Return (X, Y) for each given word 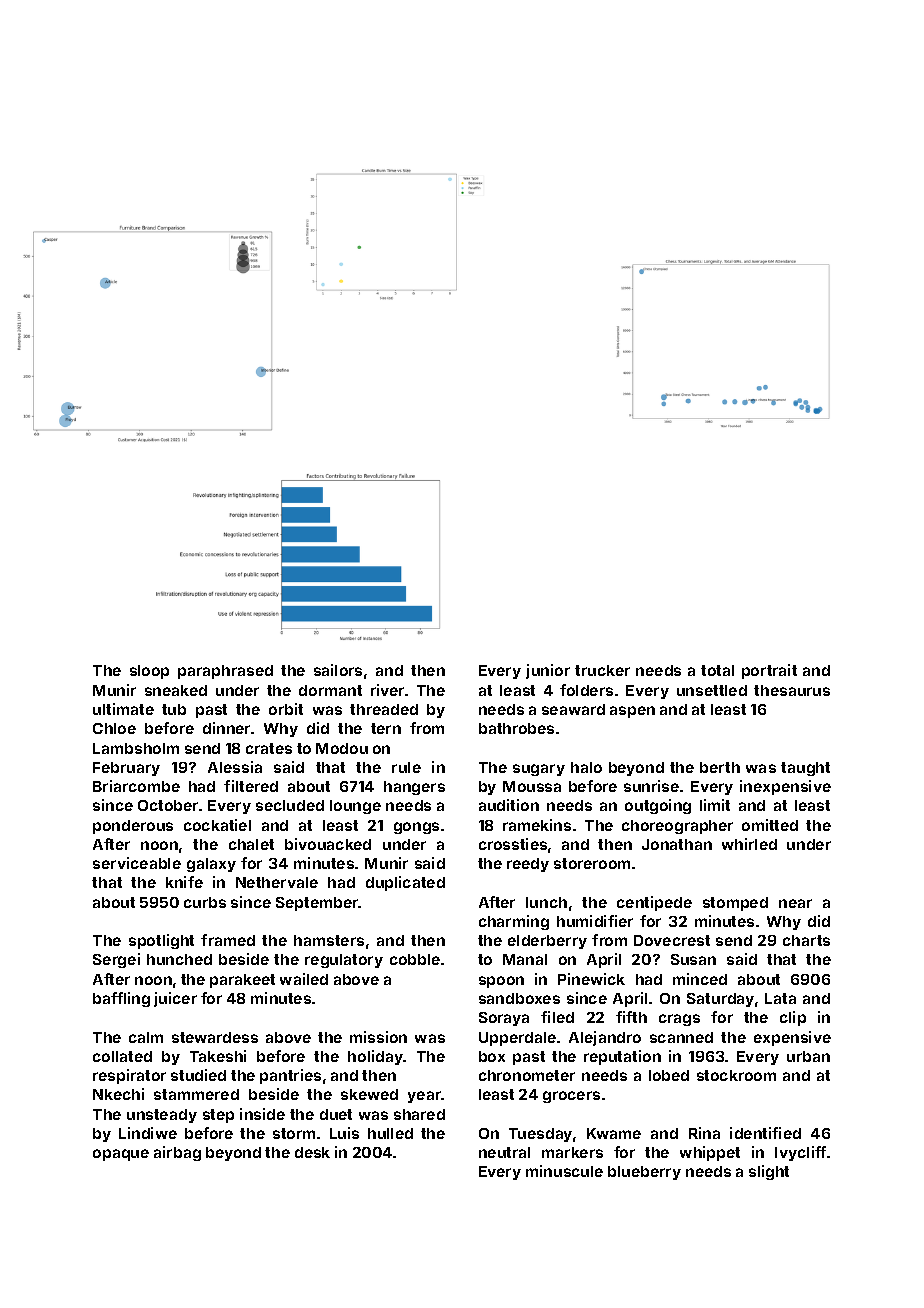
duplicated (405, 883)
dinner (226, 728)
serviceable (137, 863)
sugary (539, 770)
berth (720, 767)
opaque (121, 1155)
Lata (780, 998)
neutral (504, 1152)
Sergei (116, 960)
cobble (415, 959)
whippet (710, 1153)
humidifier (595, 921)
